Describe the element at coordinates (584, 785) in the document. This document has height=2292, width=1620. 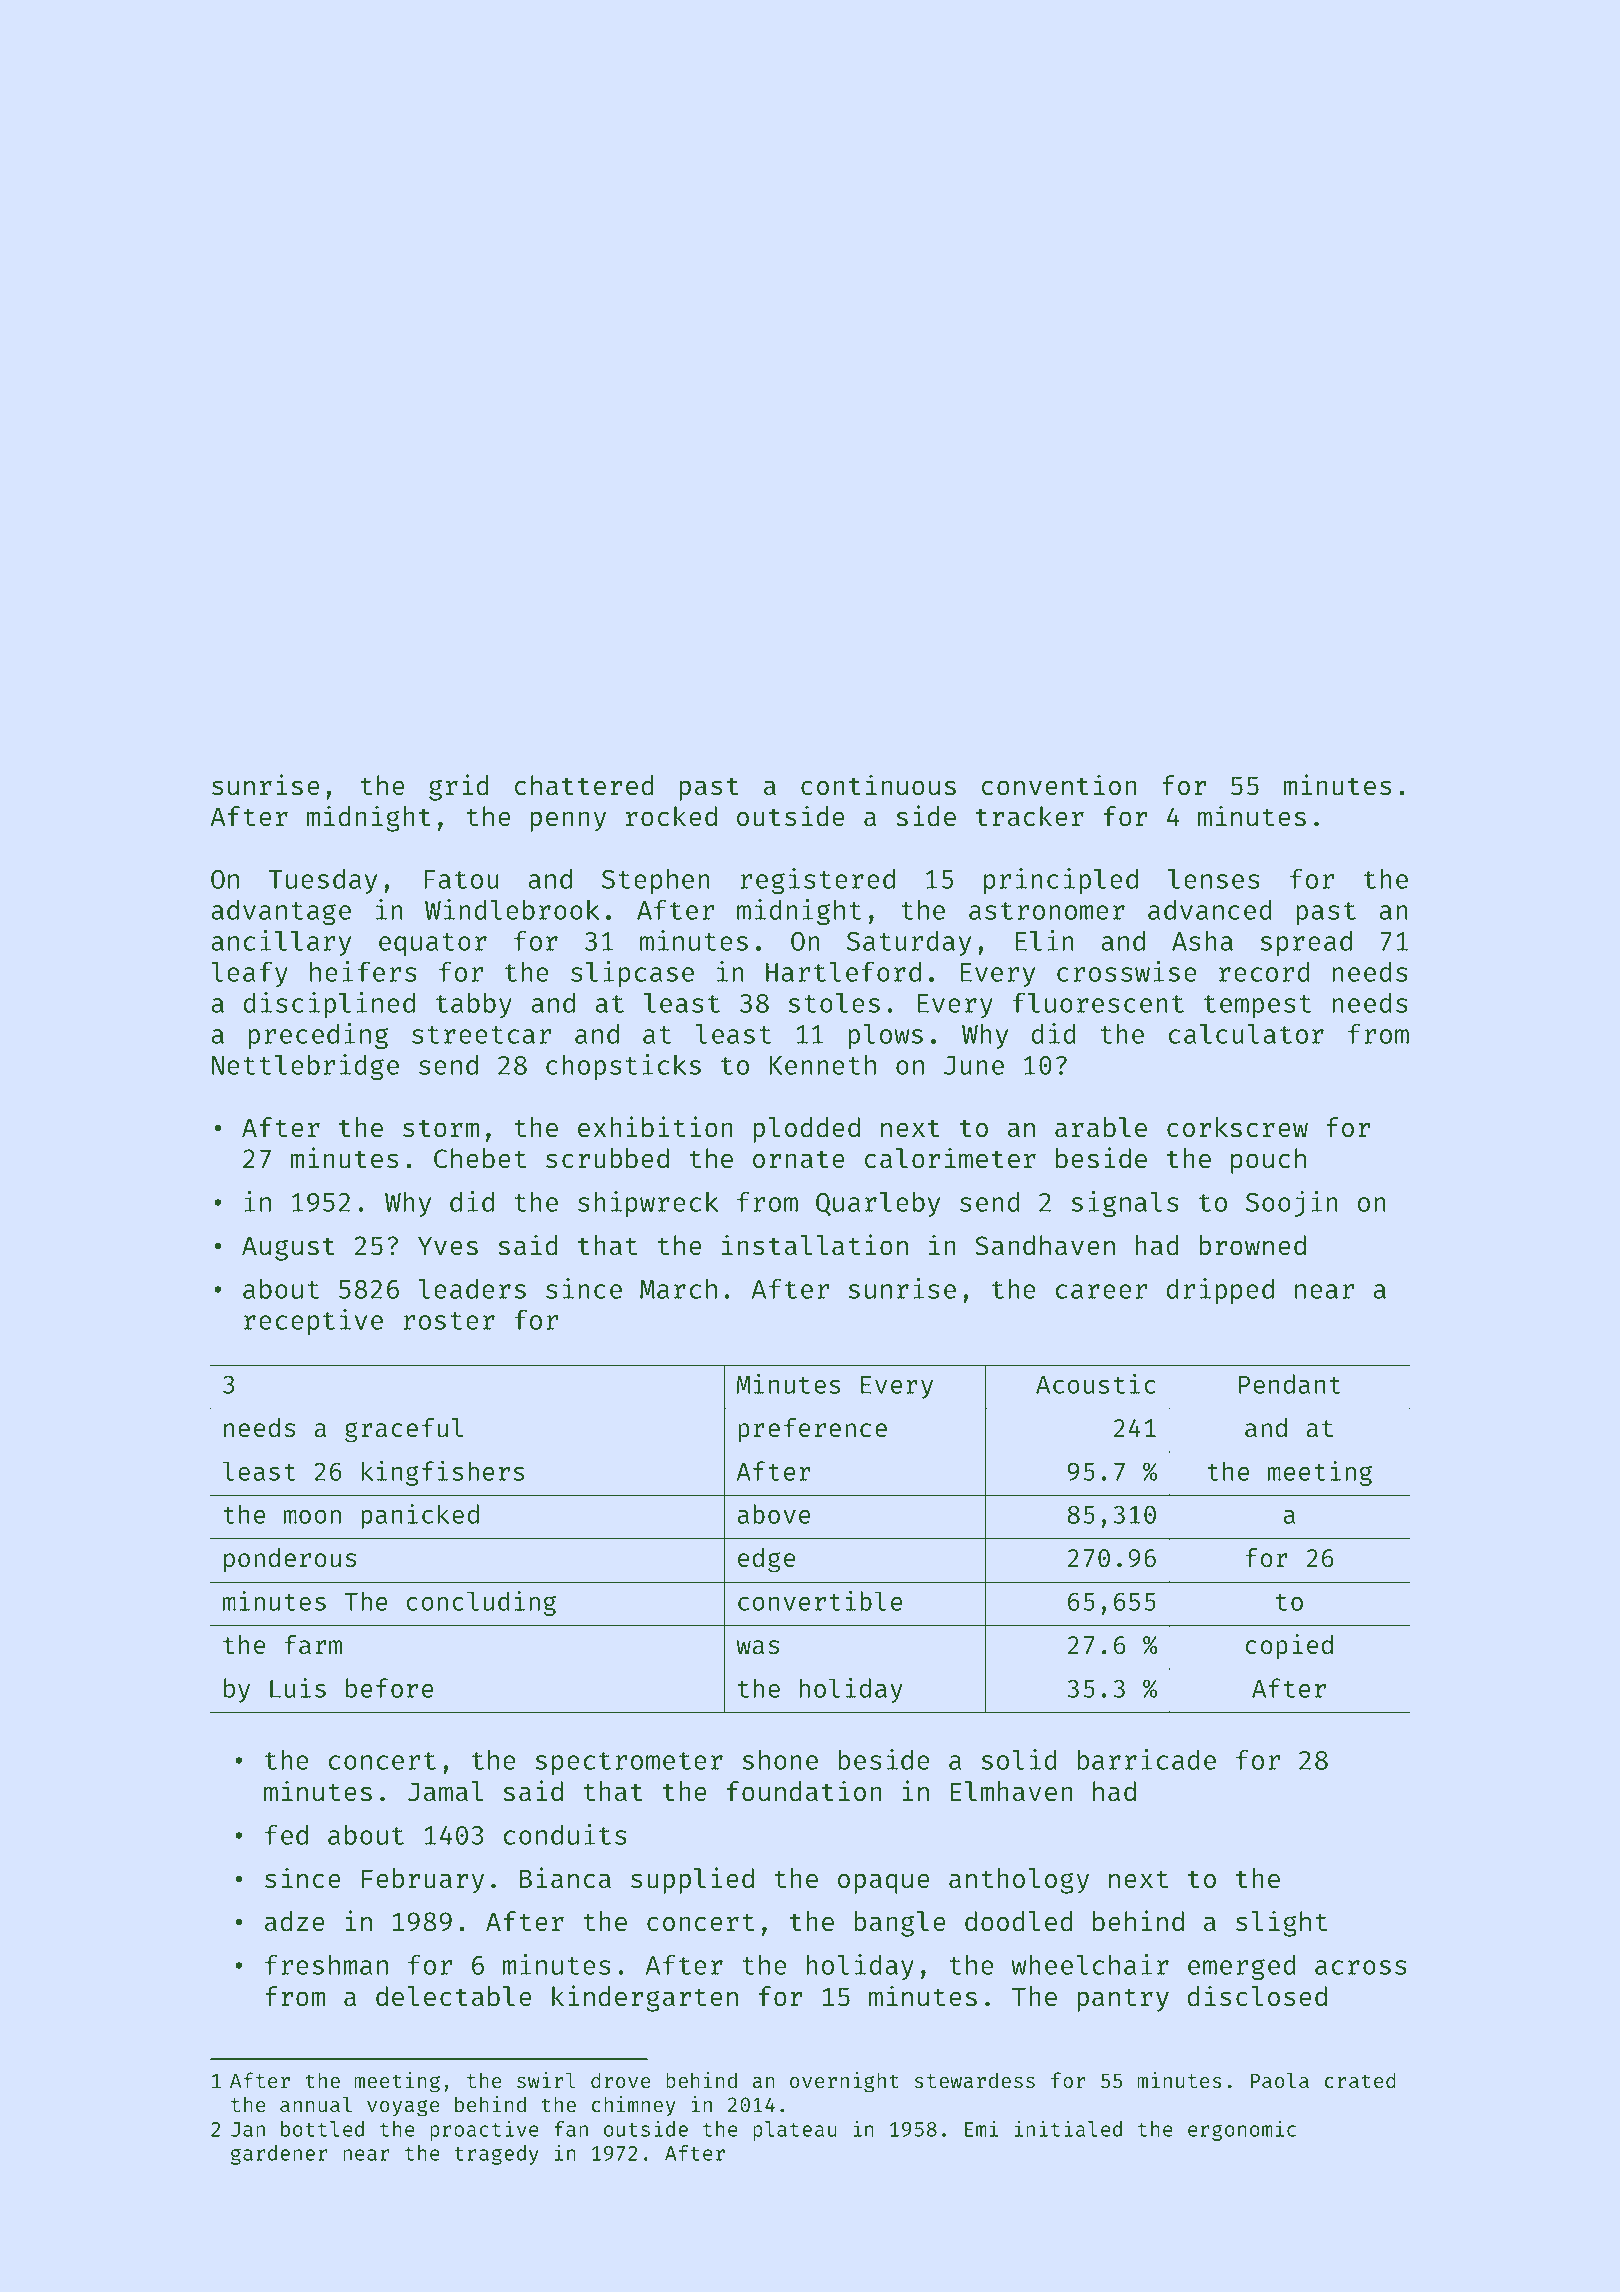
I see `chattered` at that location.
